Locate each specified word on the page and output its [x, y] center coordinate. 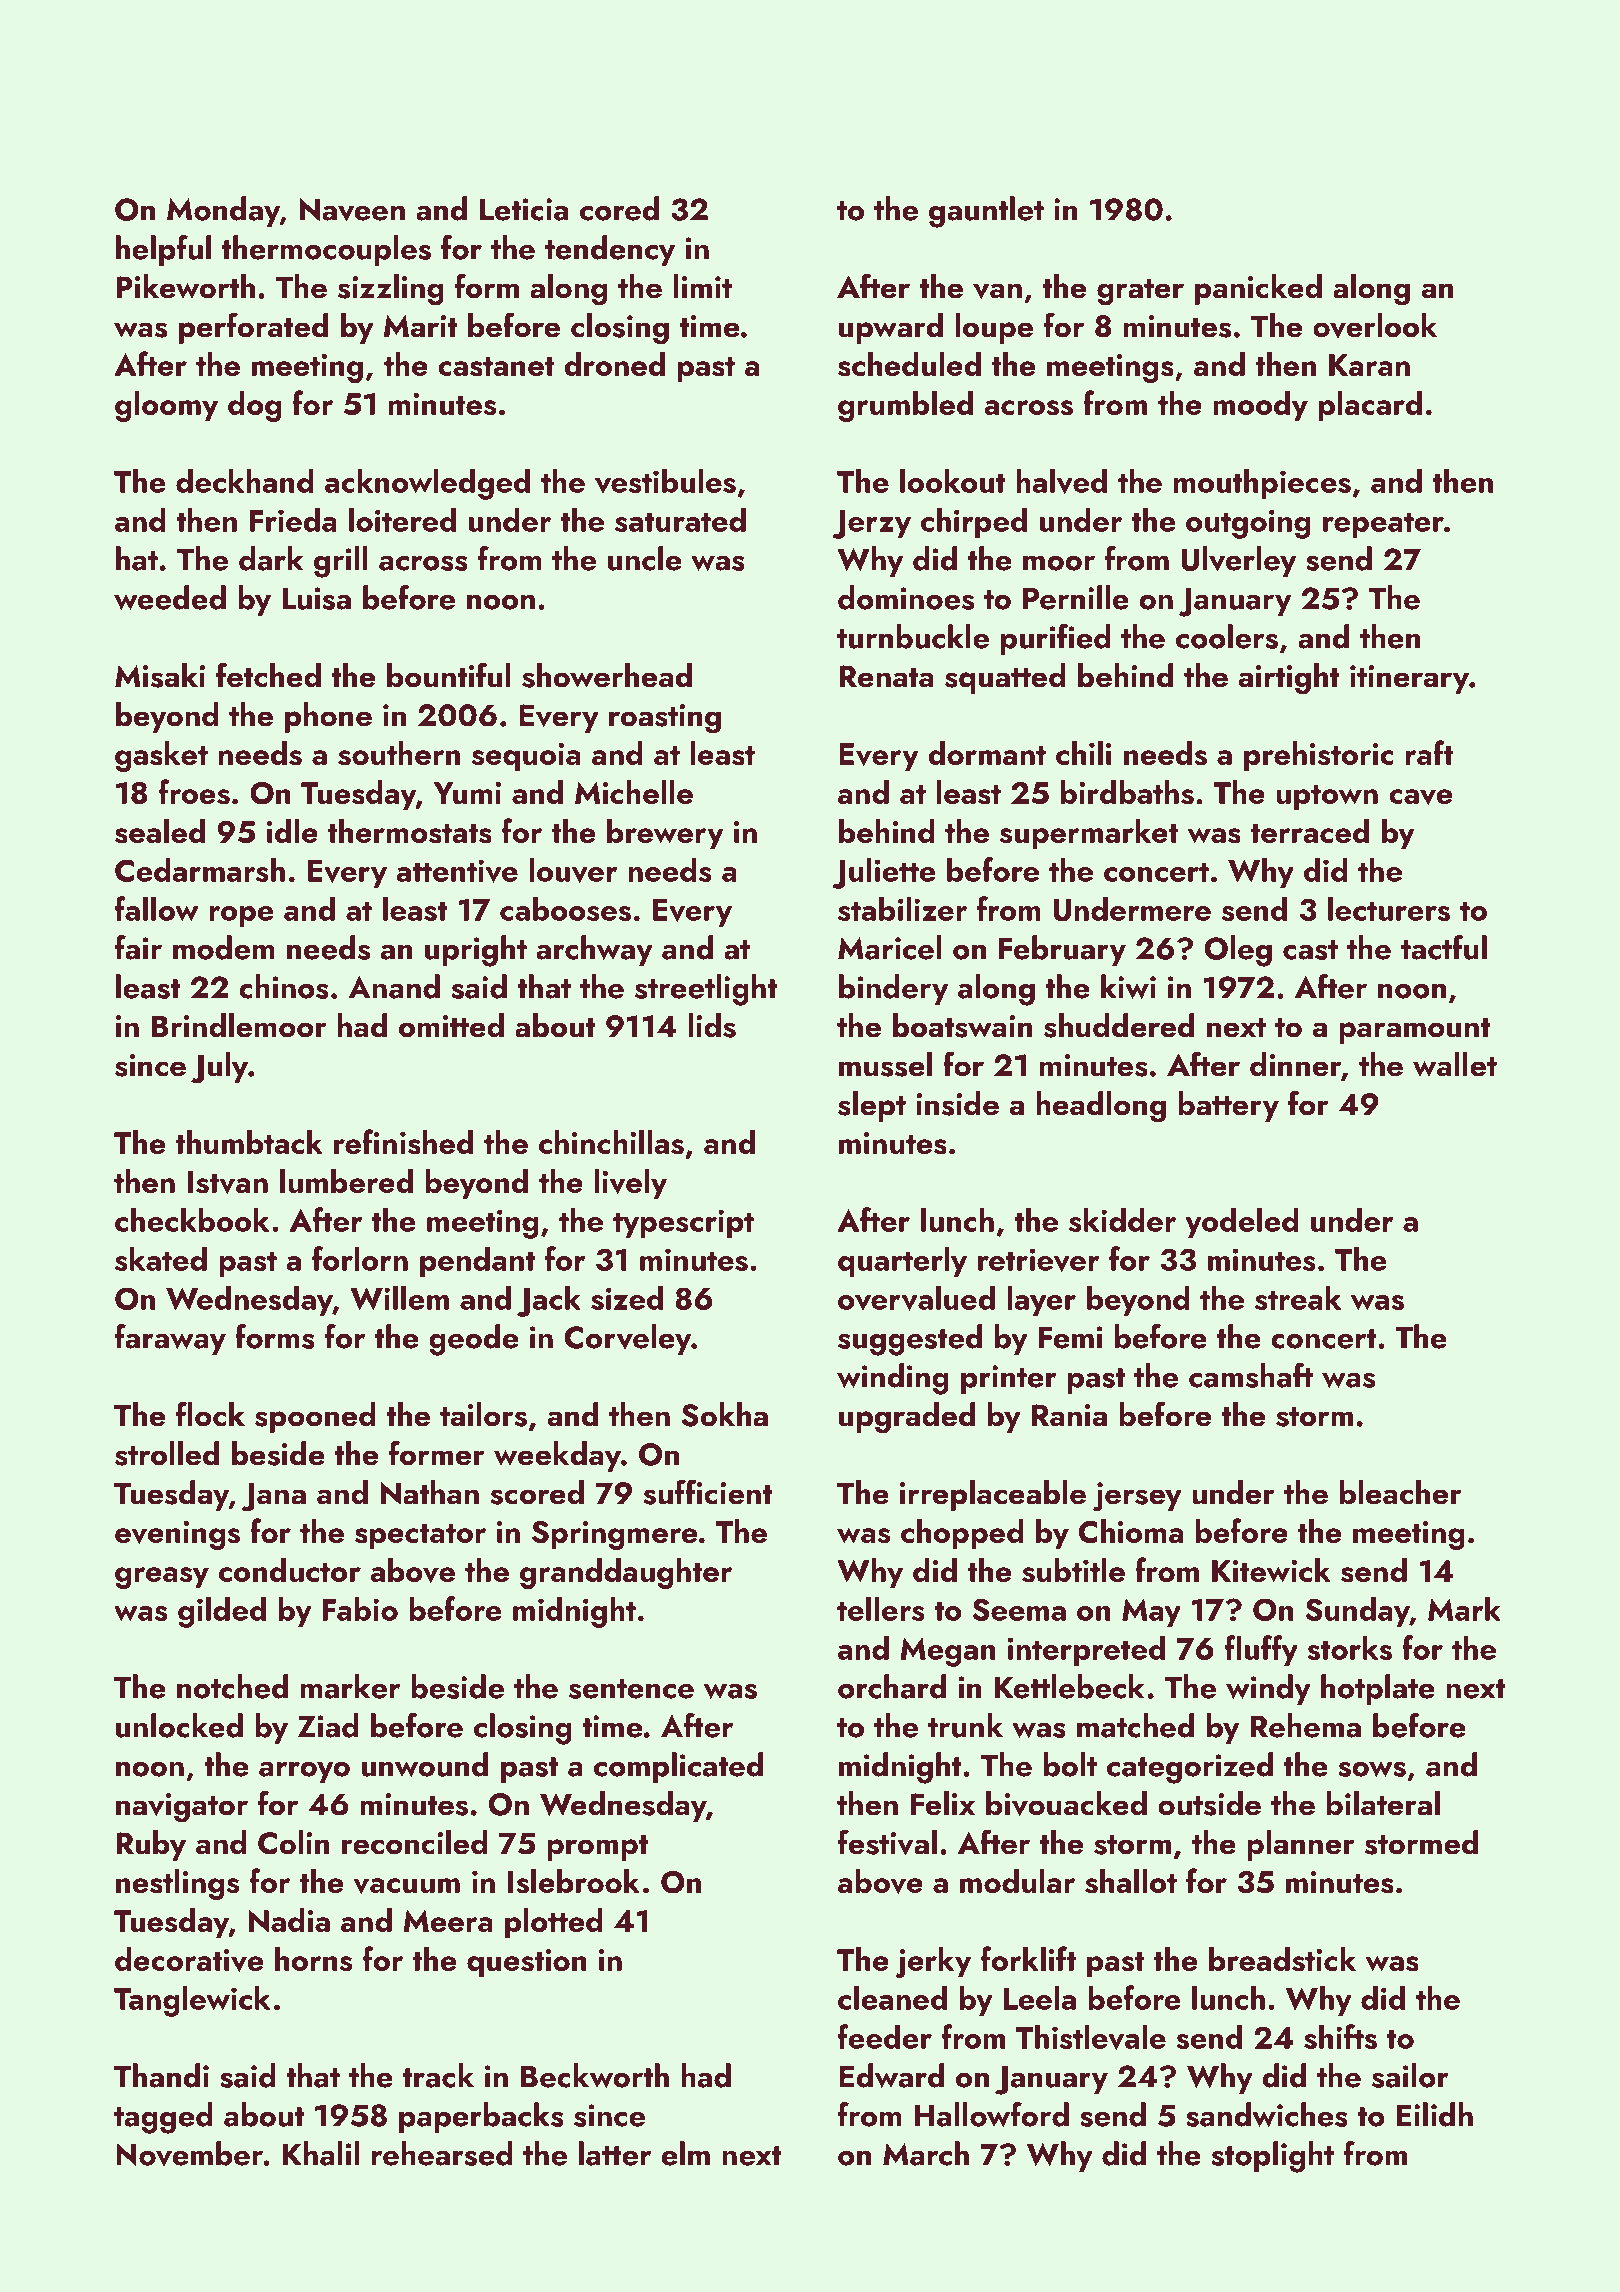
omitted [451, 1025]
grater [1140, 292]
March [926, 2153]
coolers [1227, 636]
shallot [1131, 1881]
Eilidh [1435, 2114]
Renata [886, 676]
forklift [1028, 1958]
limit [703, 286]
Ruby [151, 1845]
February [1062, 950]
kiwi [1128, 986]
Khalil [321, 2153]
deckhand [245, 480]
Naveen [352, 210]
